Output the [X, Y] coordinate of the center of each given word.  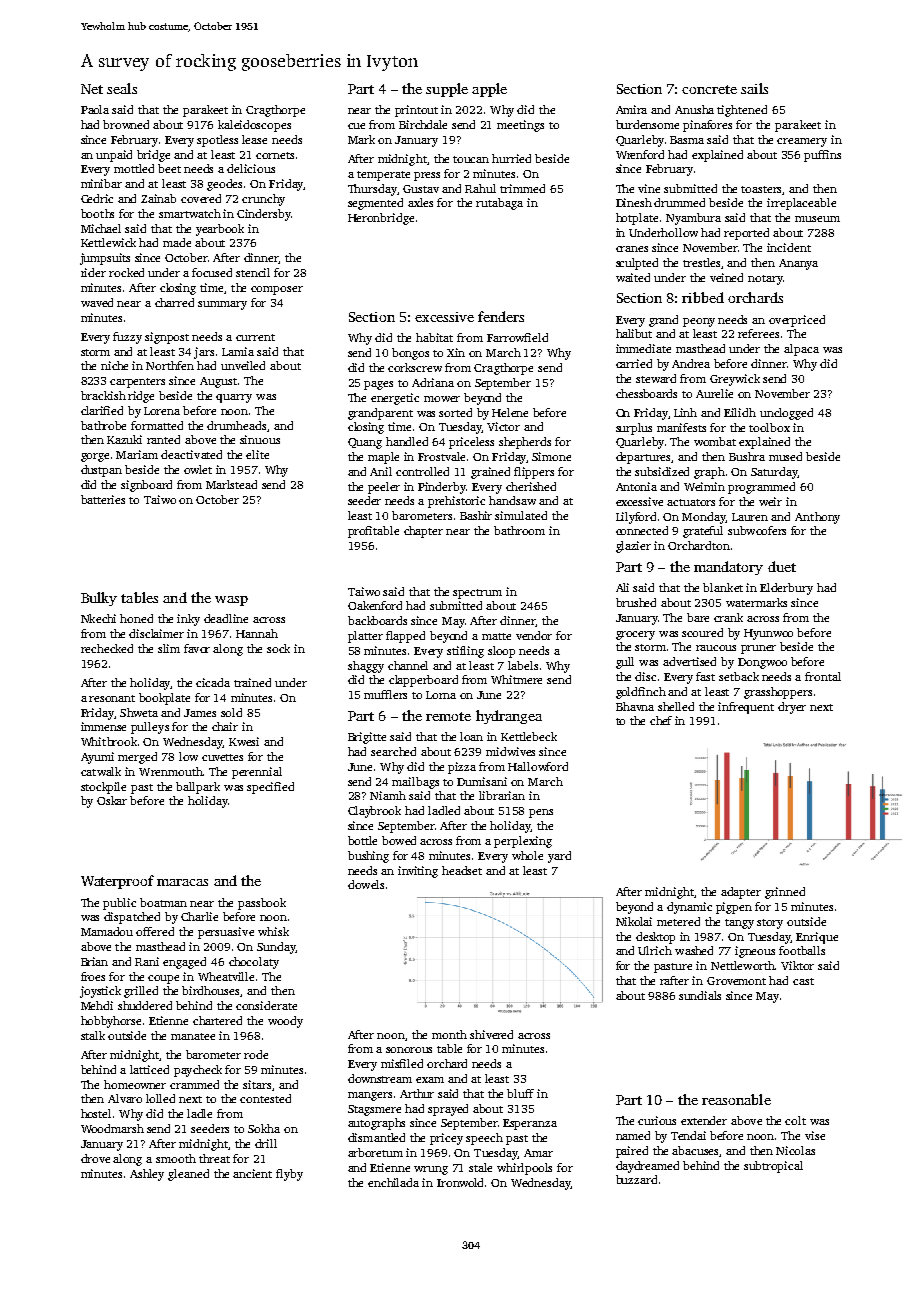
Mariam [137, 454]
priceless [471, 443]
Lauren [750, 517]
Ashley [147, 1175]
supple [447, 90]
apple [489, 90]
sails [754, 88]
